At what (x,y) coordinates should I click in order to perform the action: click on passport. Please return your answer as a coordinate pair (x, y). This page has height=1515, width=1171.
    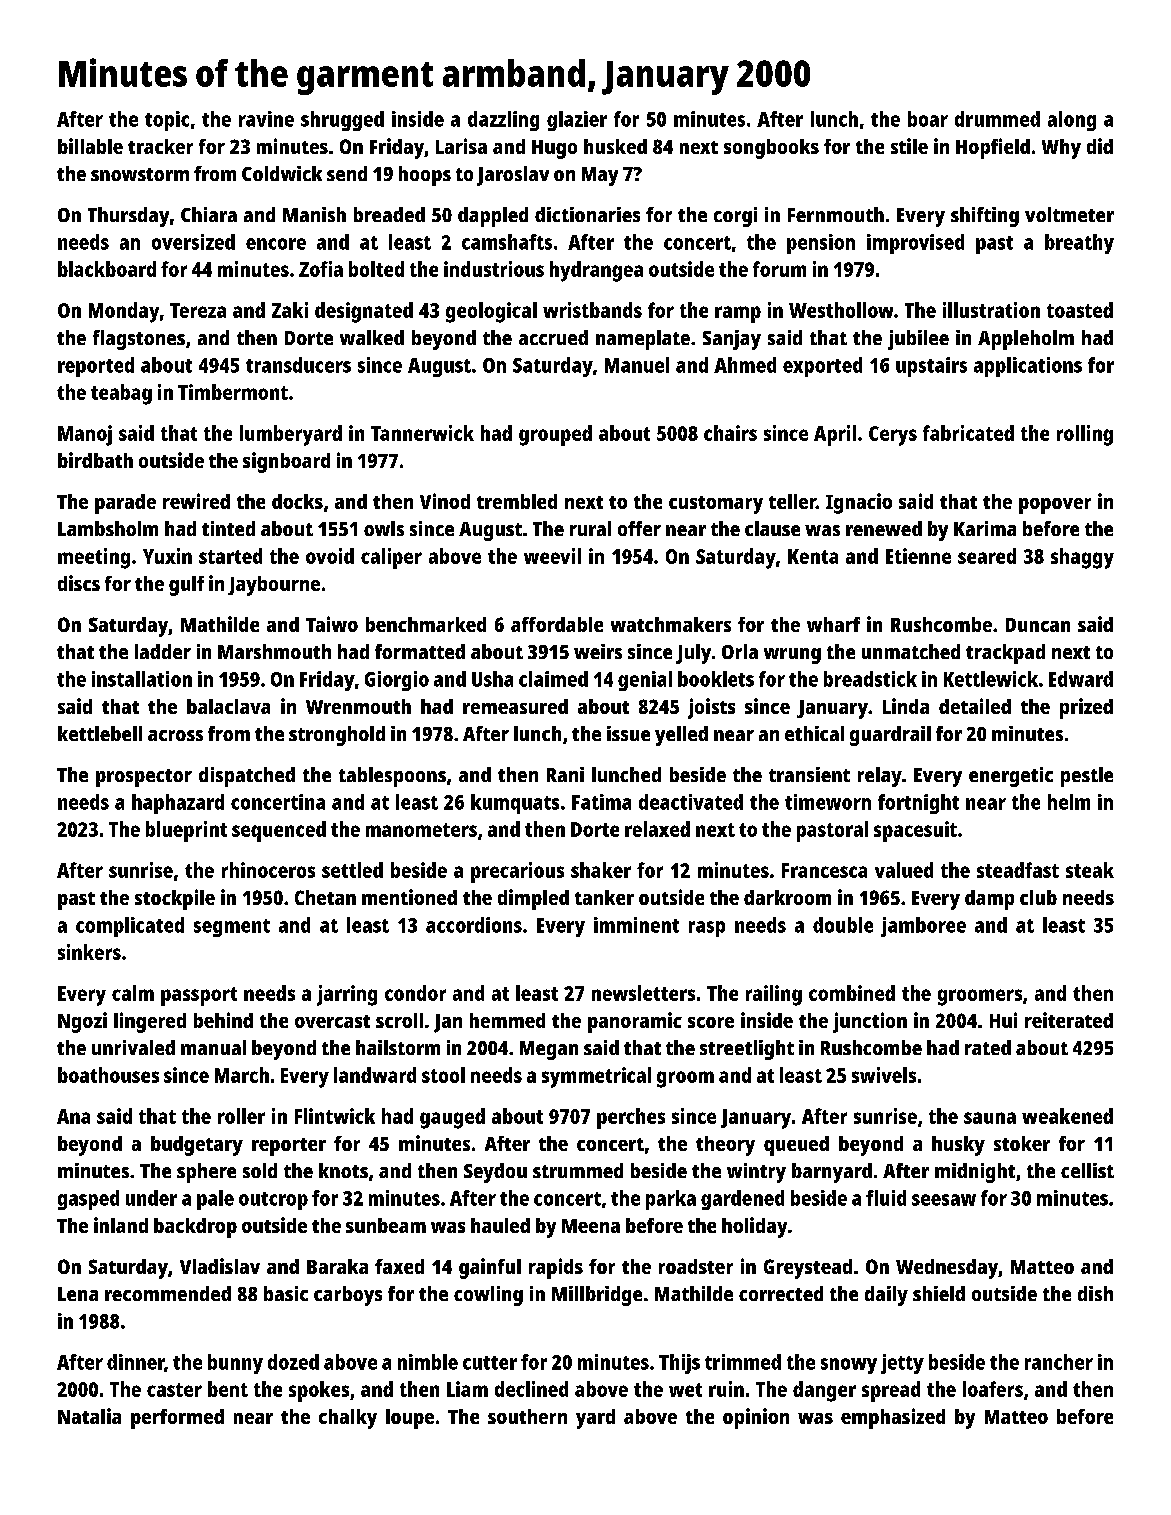
    Looking at the image, I should click on (199, 996).
